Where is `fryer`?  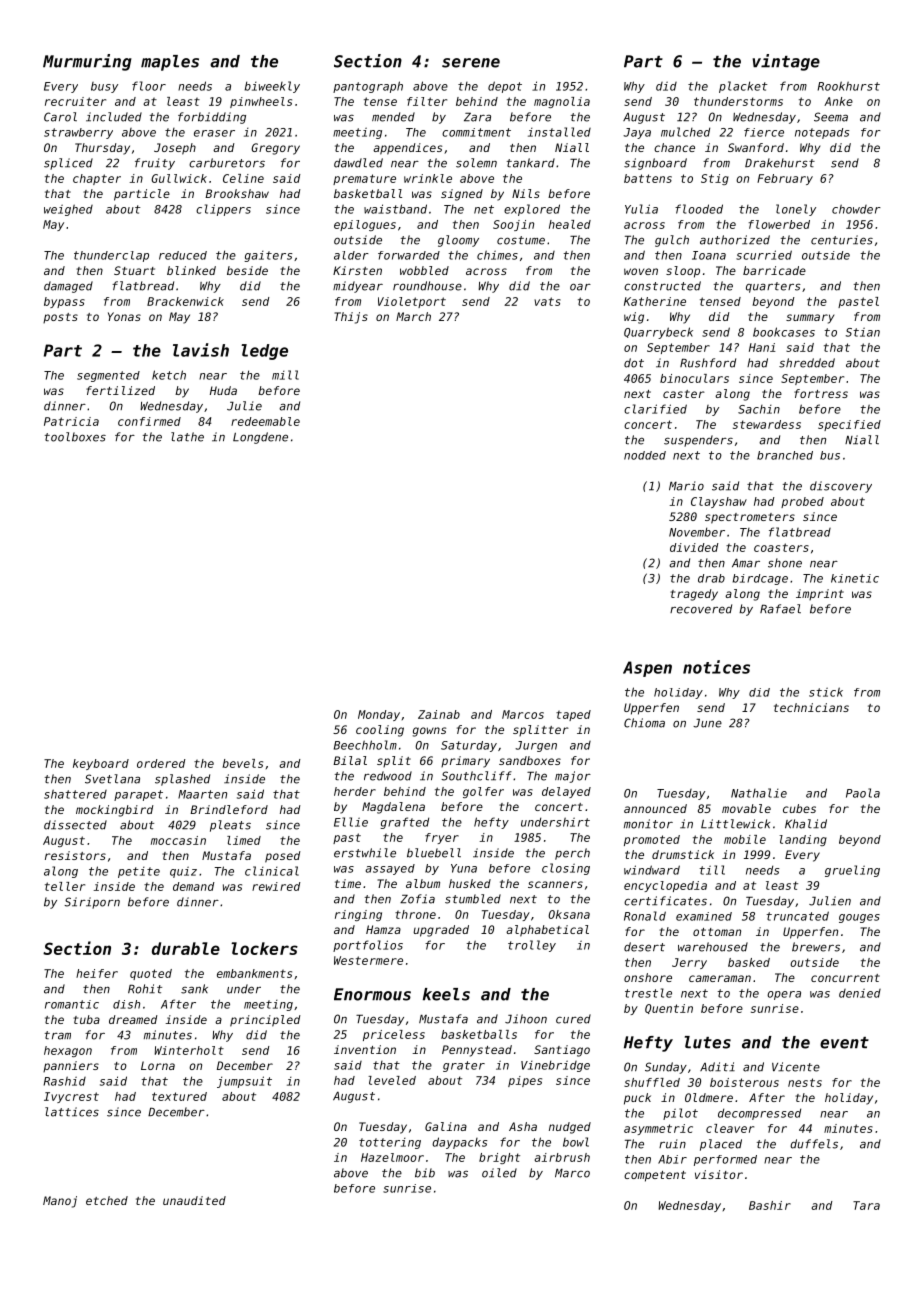 fryer is located at coordinates (442, 838).
